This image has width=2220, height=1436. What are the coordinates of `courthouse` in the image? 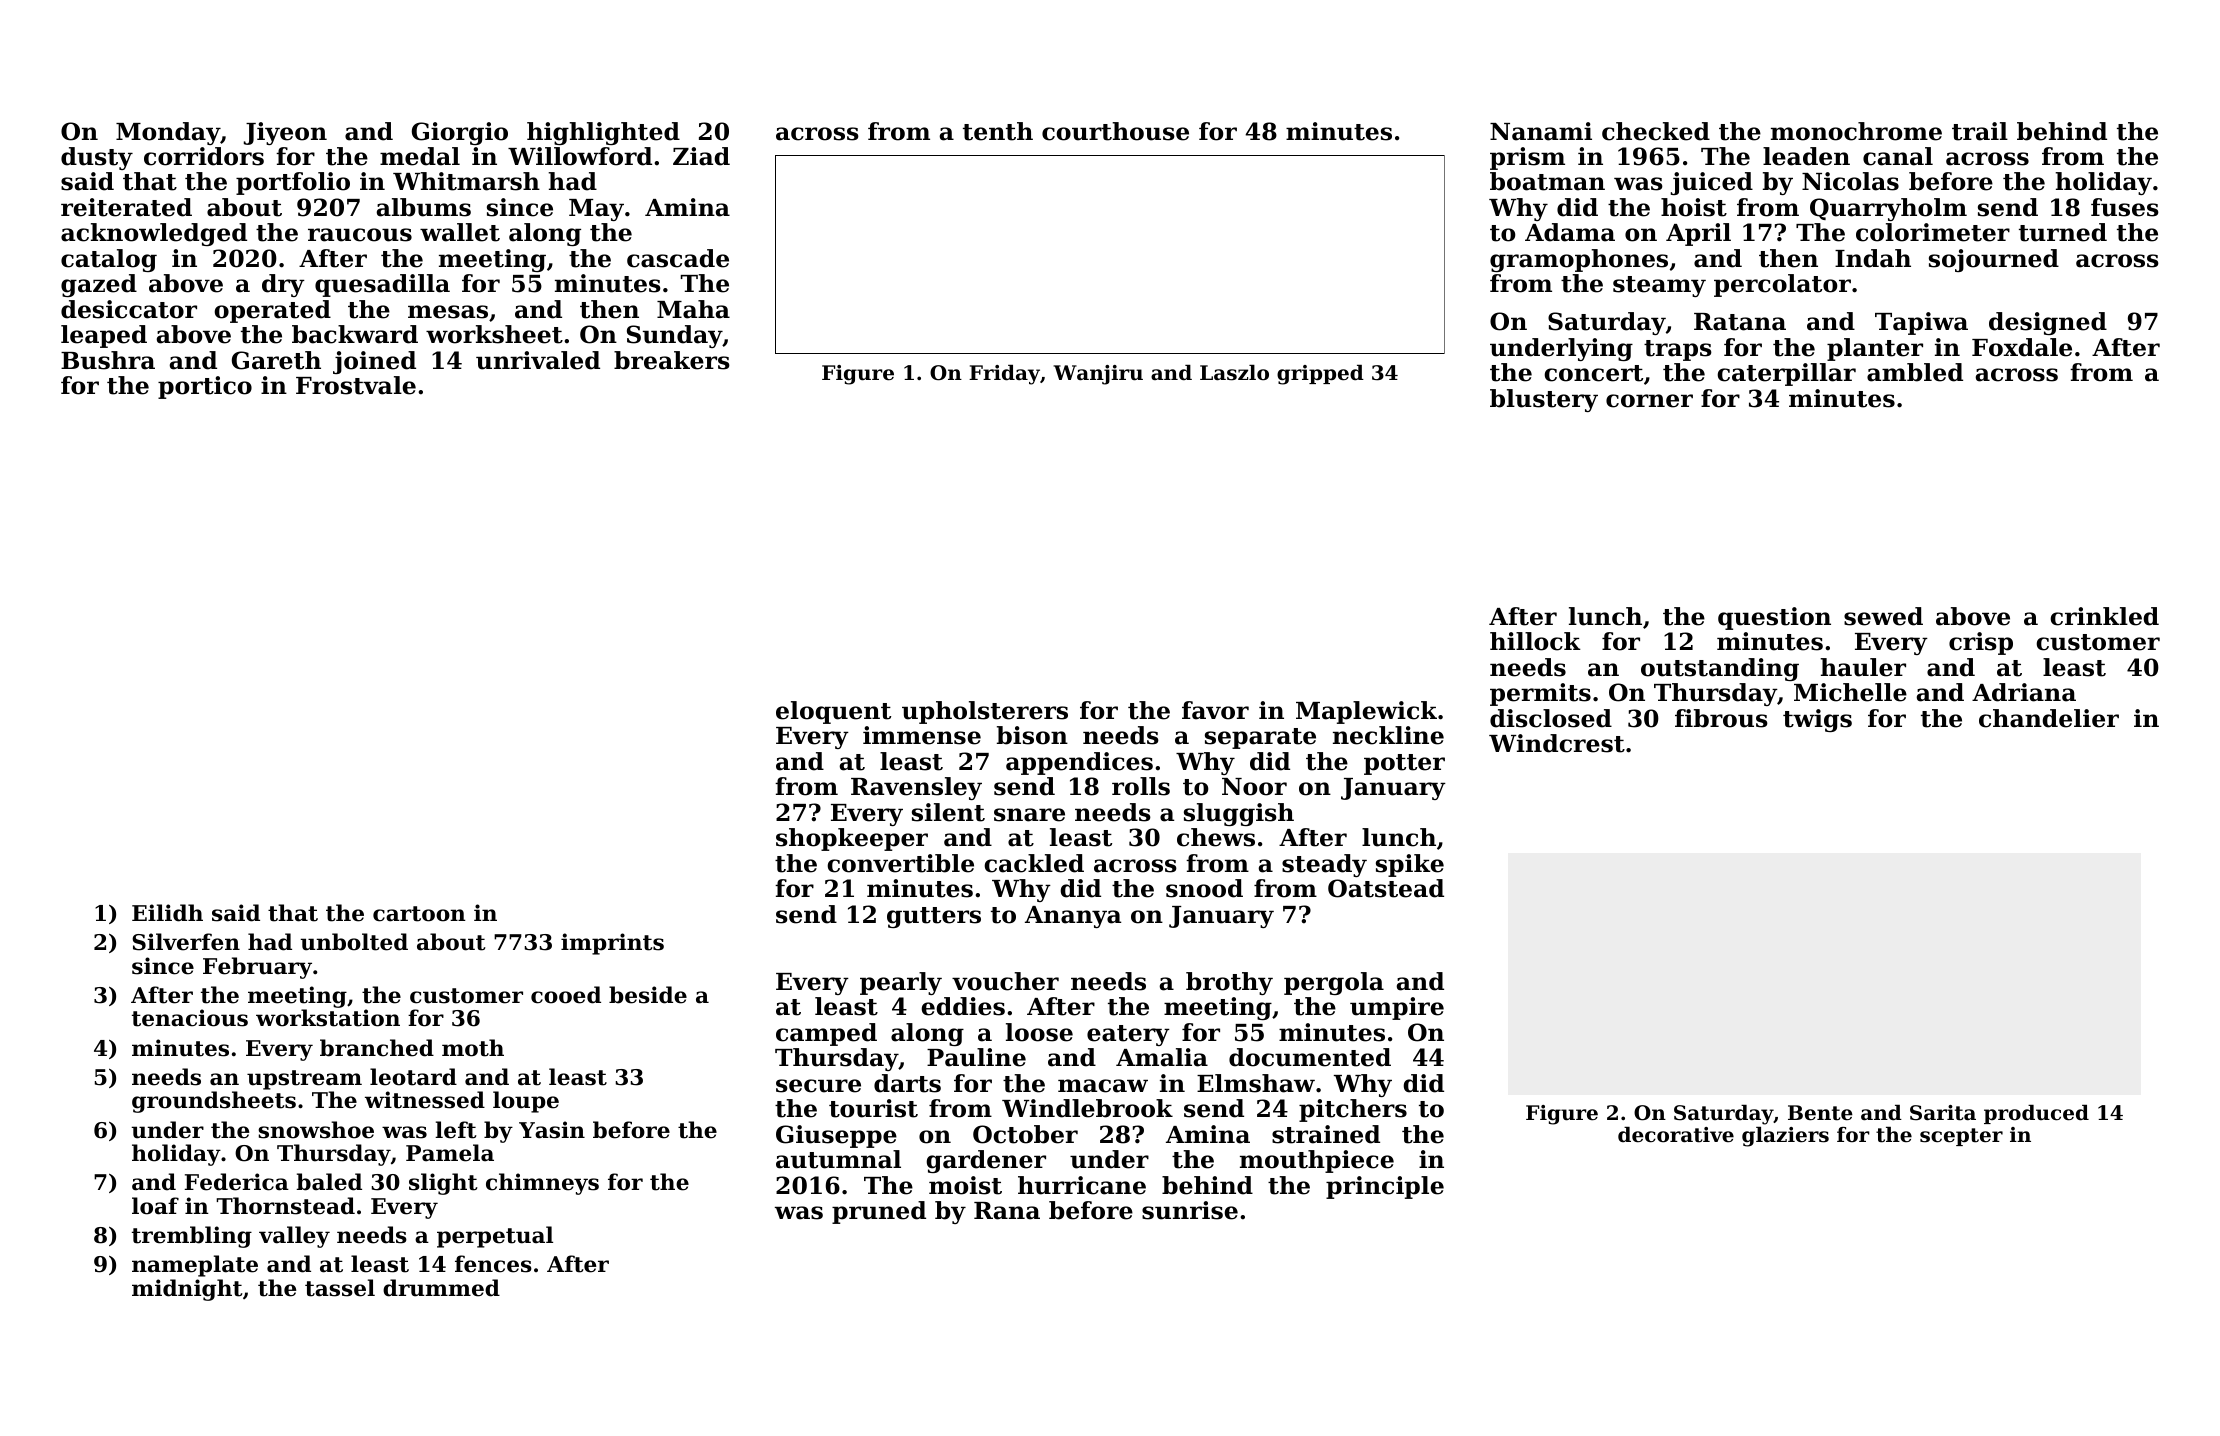 It's located at (1115, 131).
